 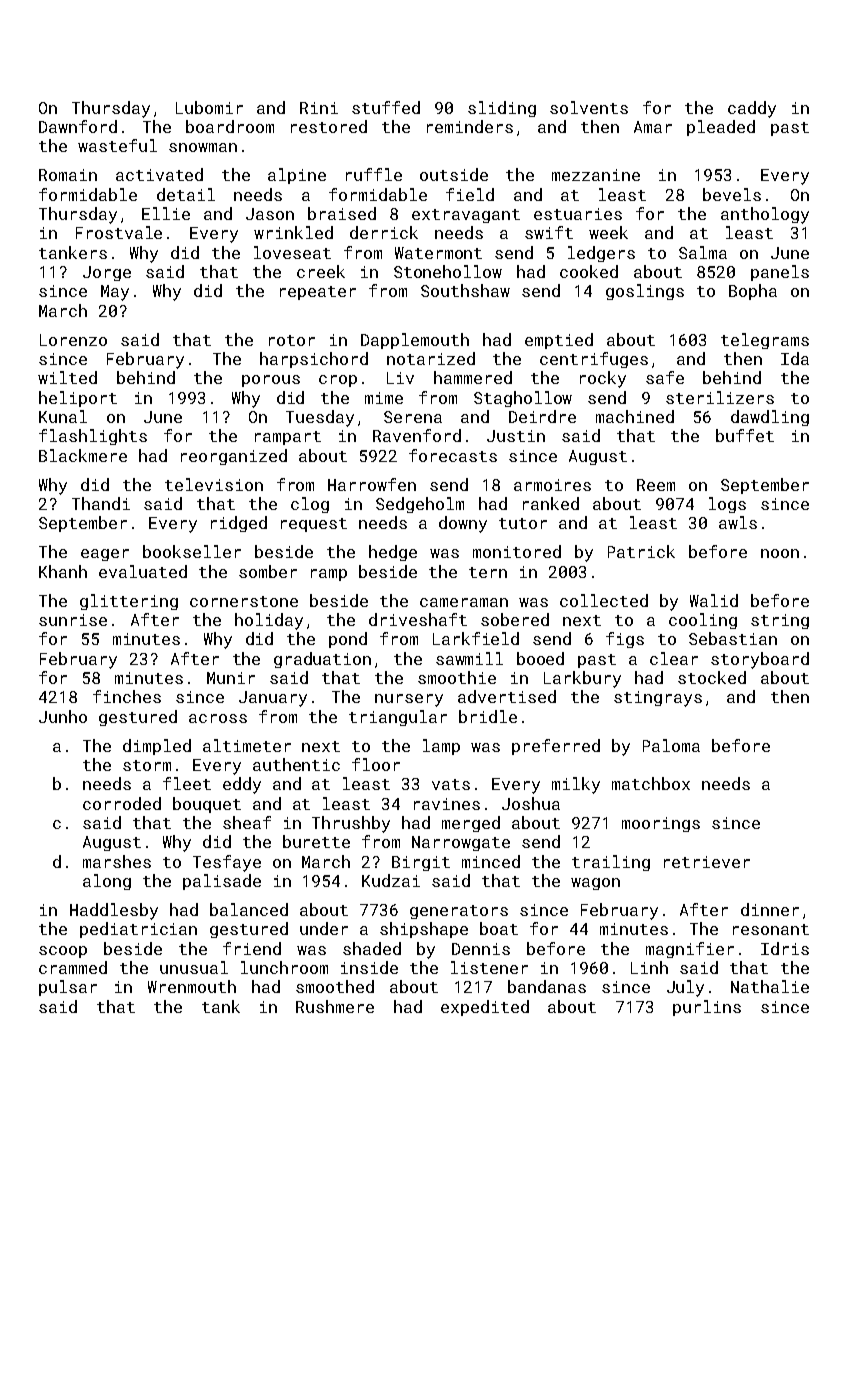 What do you see at coordinates (351, 824) in the document?
I see `Thrushby` at bounding box center [351, 824].
